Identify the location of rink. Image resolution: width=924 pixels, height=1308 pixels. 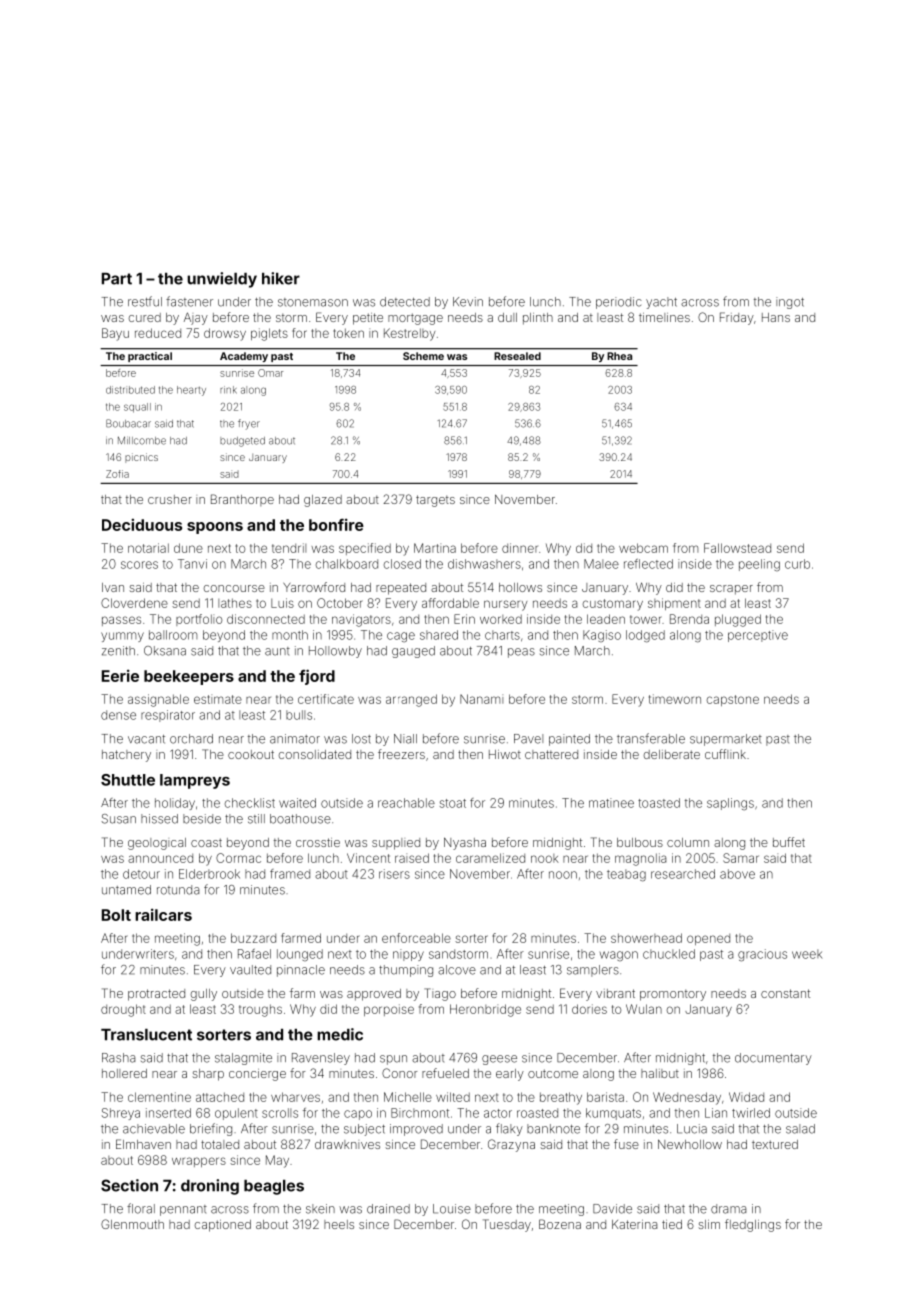
(228, 390).
